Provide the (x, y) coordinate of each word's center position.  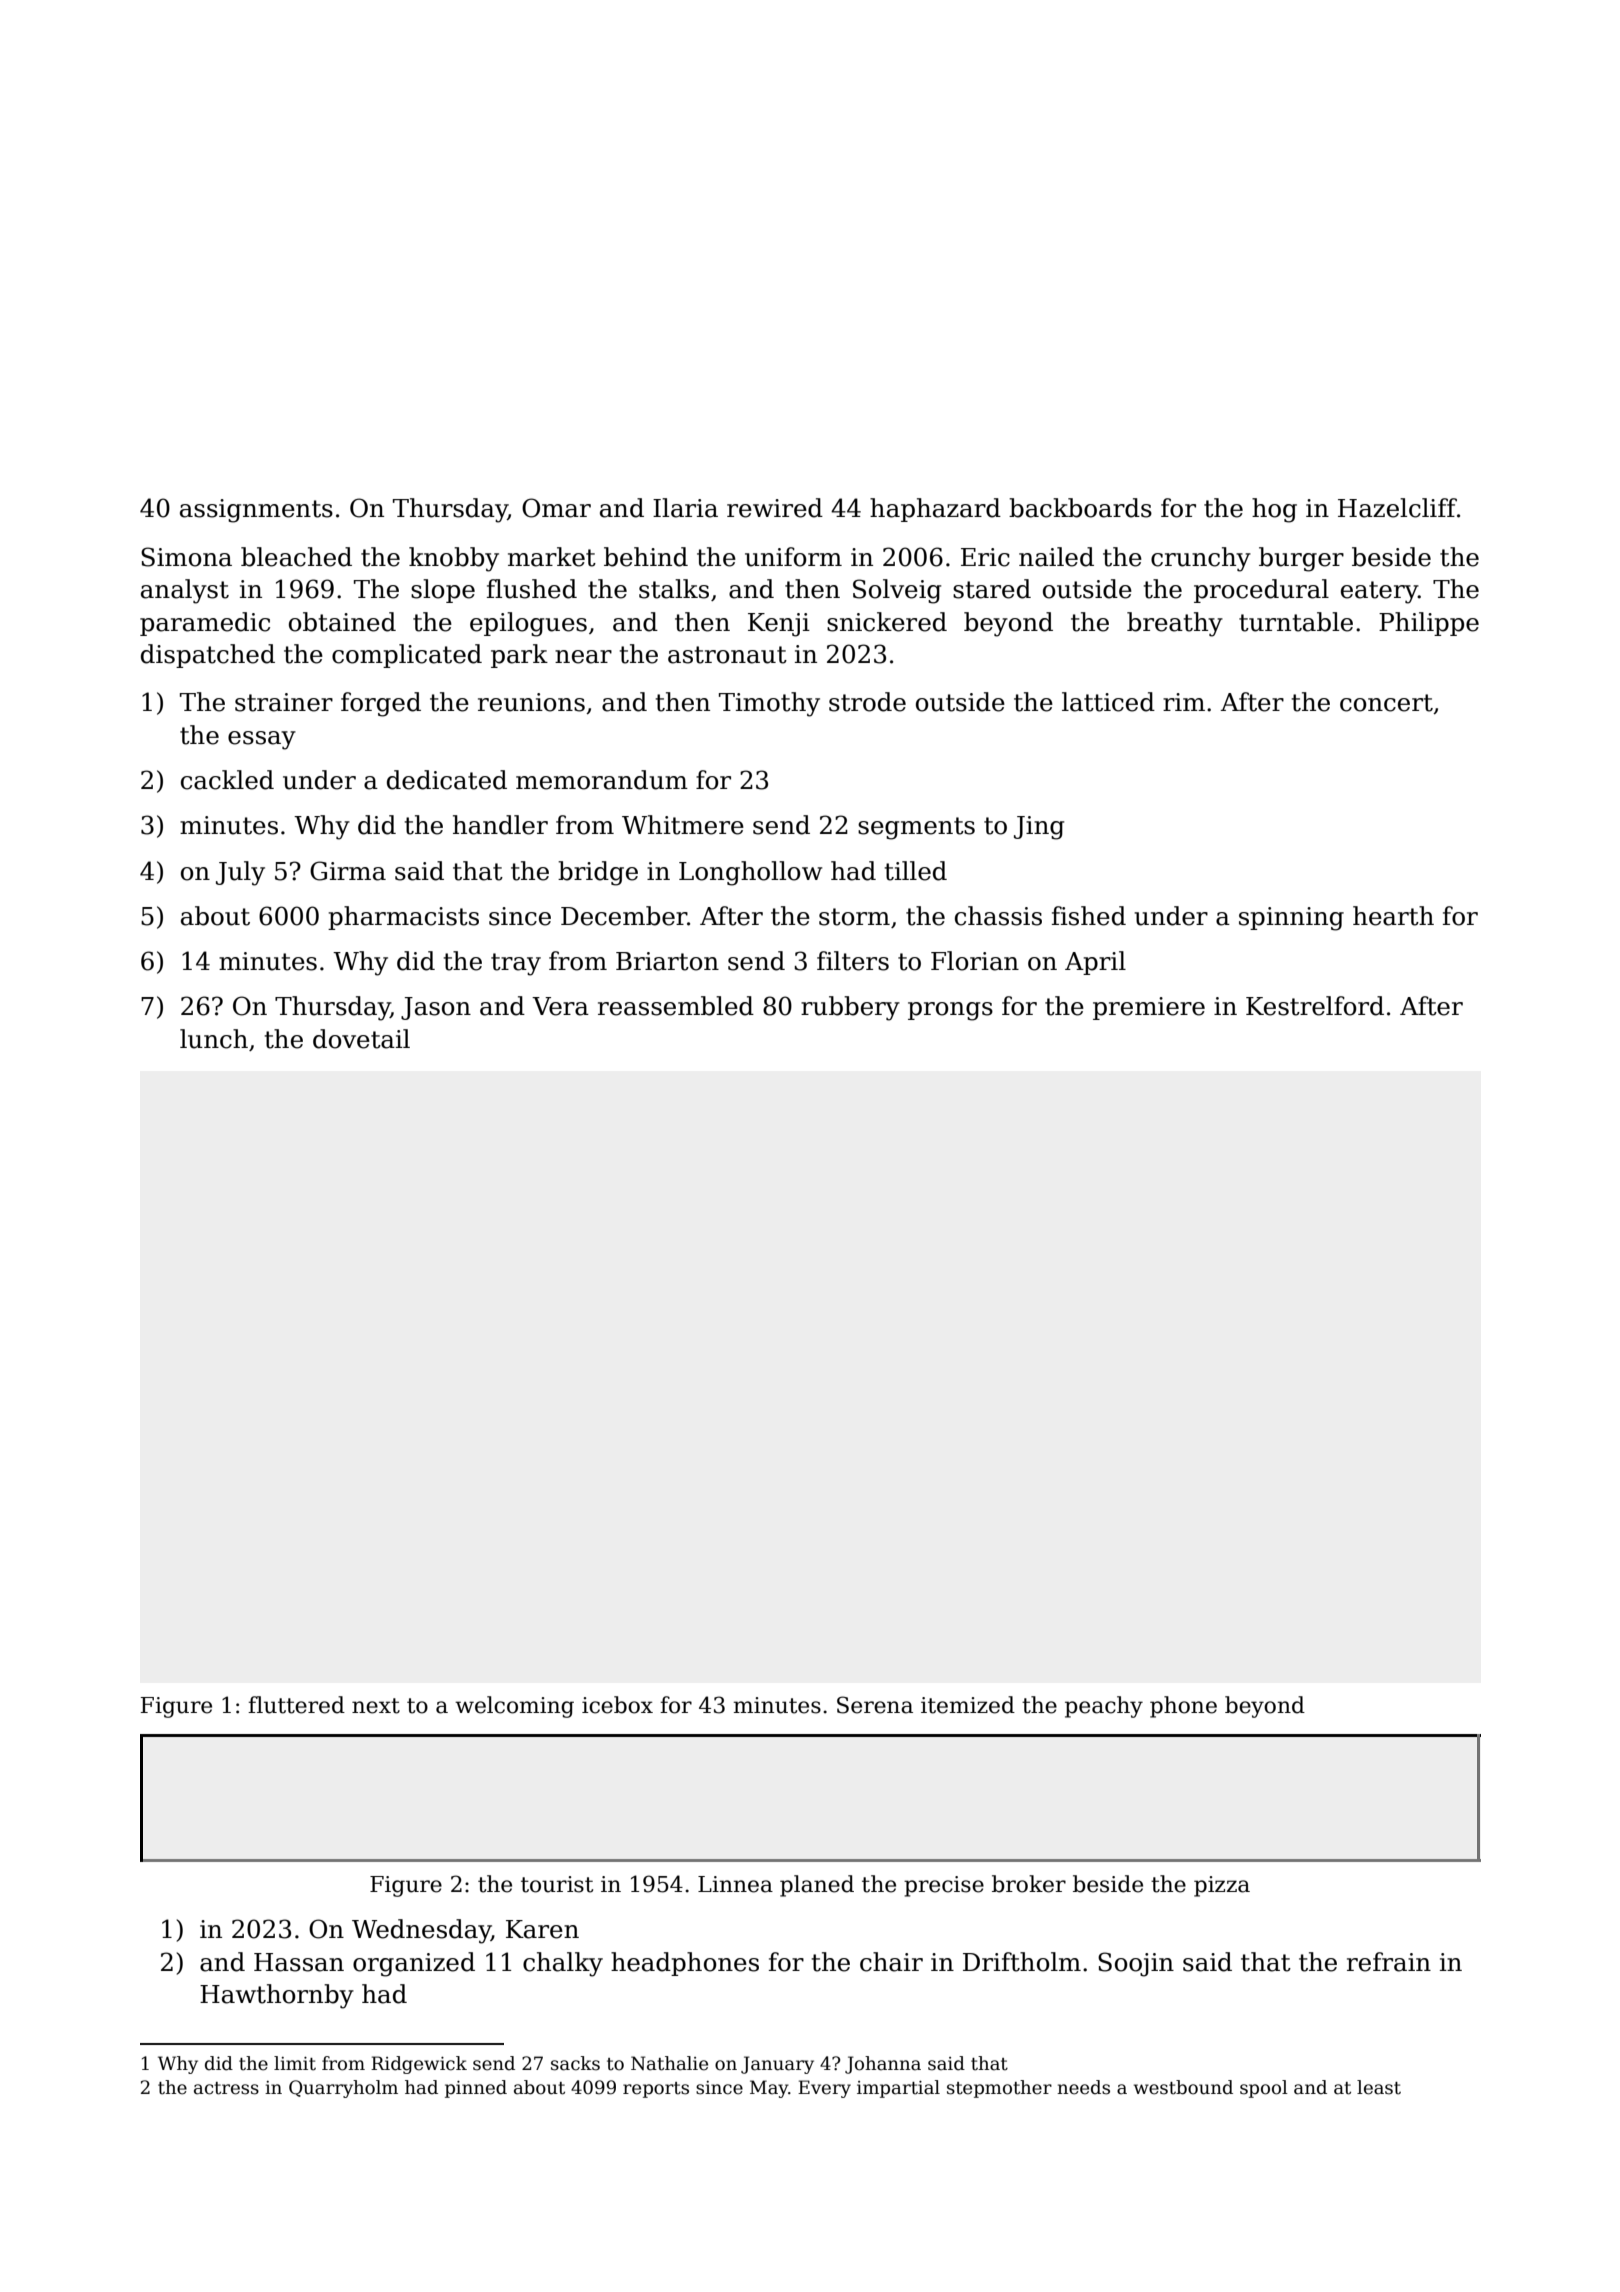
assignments (256, 511)
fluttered (296, 1705)
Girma (348, 871)
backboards (1080, 508)
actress (226, 2088)
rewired (775, 508)
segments (916, 828)
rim (1184, 702)
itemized (968, 1705)
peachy (1104, 1707)
